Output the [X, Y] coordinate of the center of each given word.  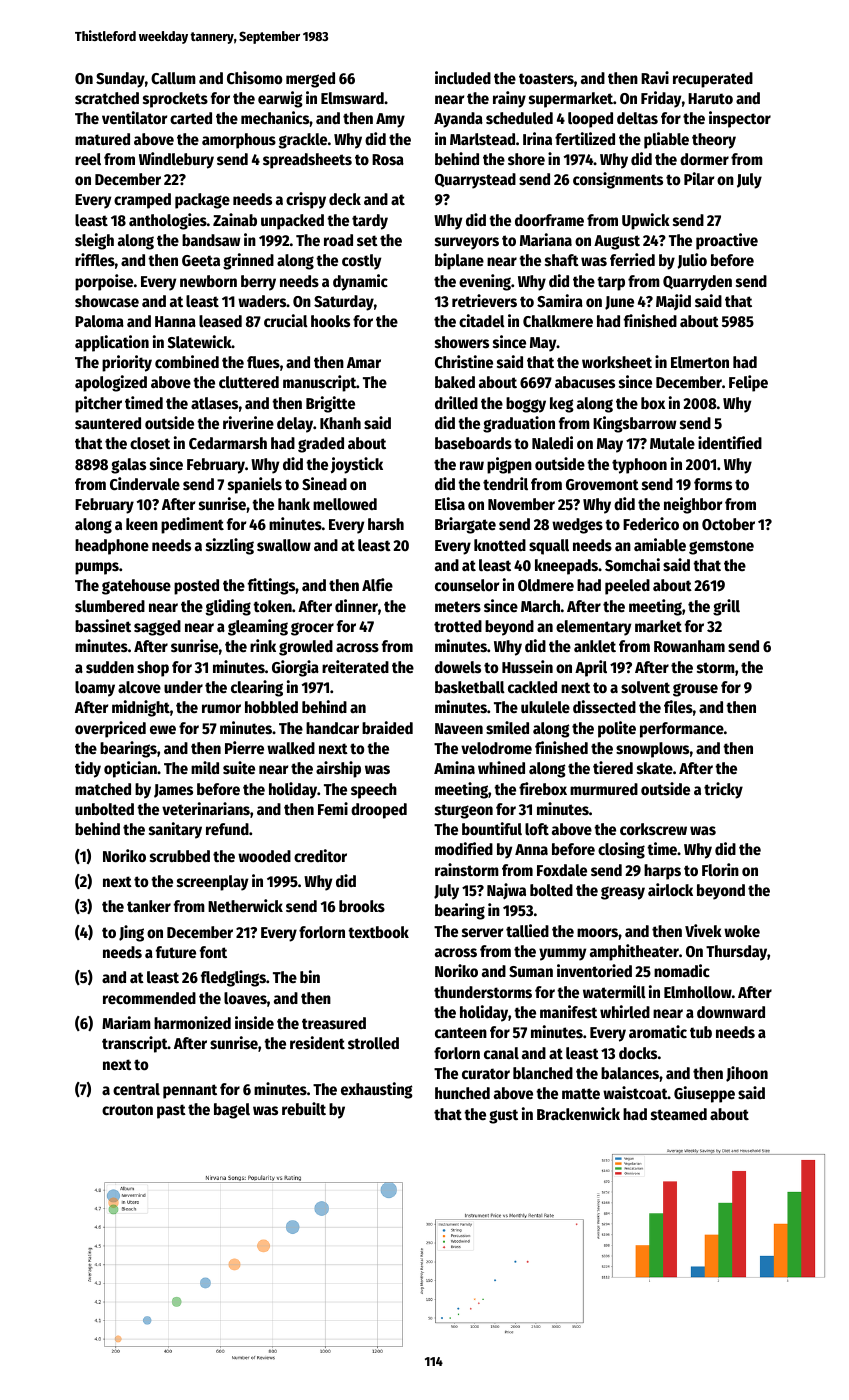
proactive [727, 241]
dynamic [360, 282]
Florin [720, 870]
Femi [333, 809]
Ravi [655, 77]
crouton [127, 1110]
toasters [546, 79]
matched [103, 789]
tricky [723, 790]
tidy [88, 769]
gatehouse [136, 587]
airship [338, 769]
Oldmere [546, 585]
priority [127, 363]
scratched [107, 98]
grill [726, 607]
